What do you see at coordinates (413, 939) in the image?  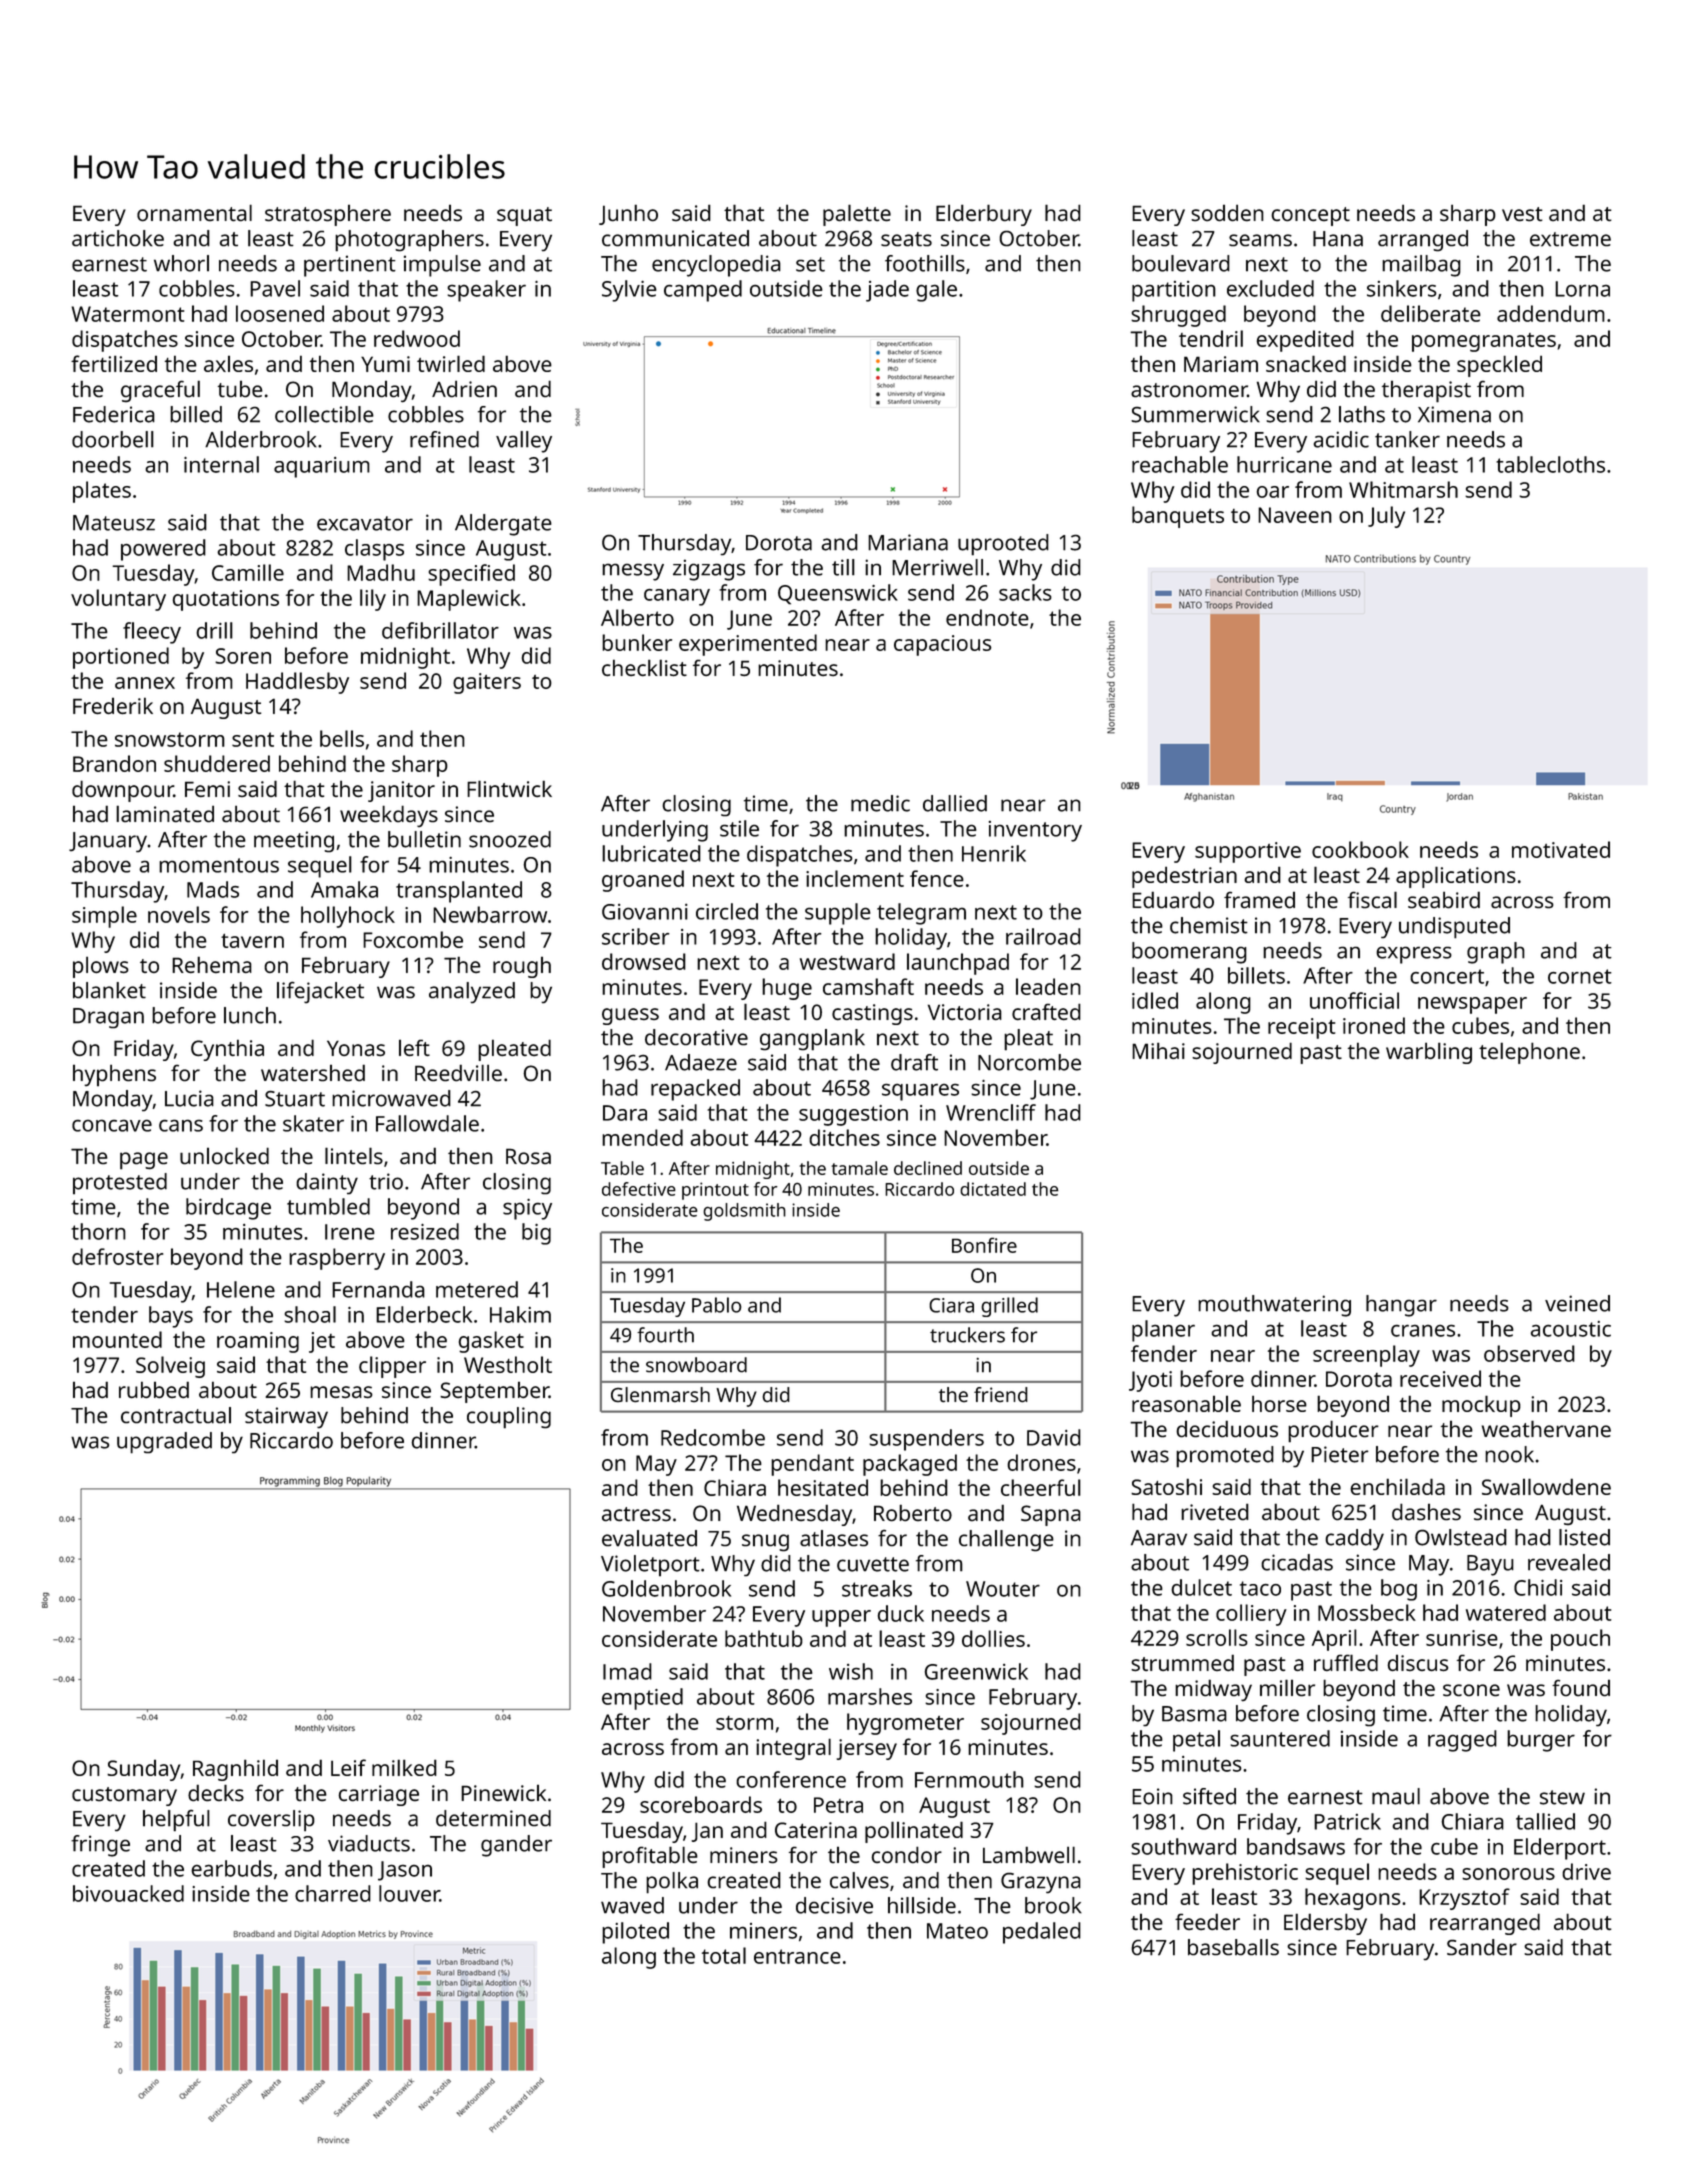 I see `Foxcombe` at bounding box center [413, 939].
